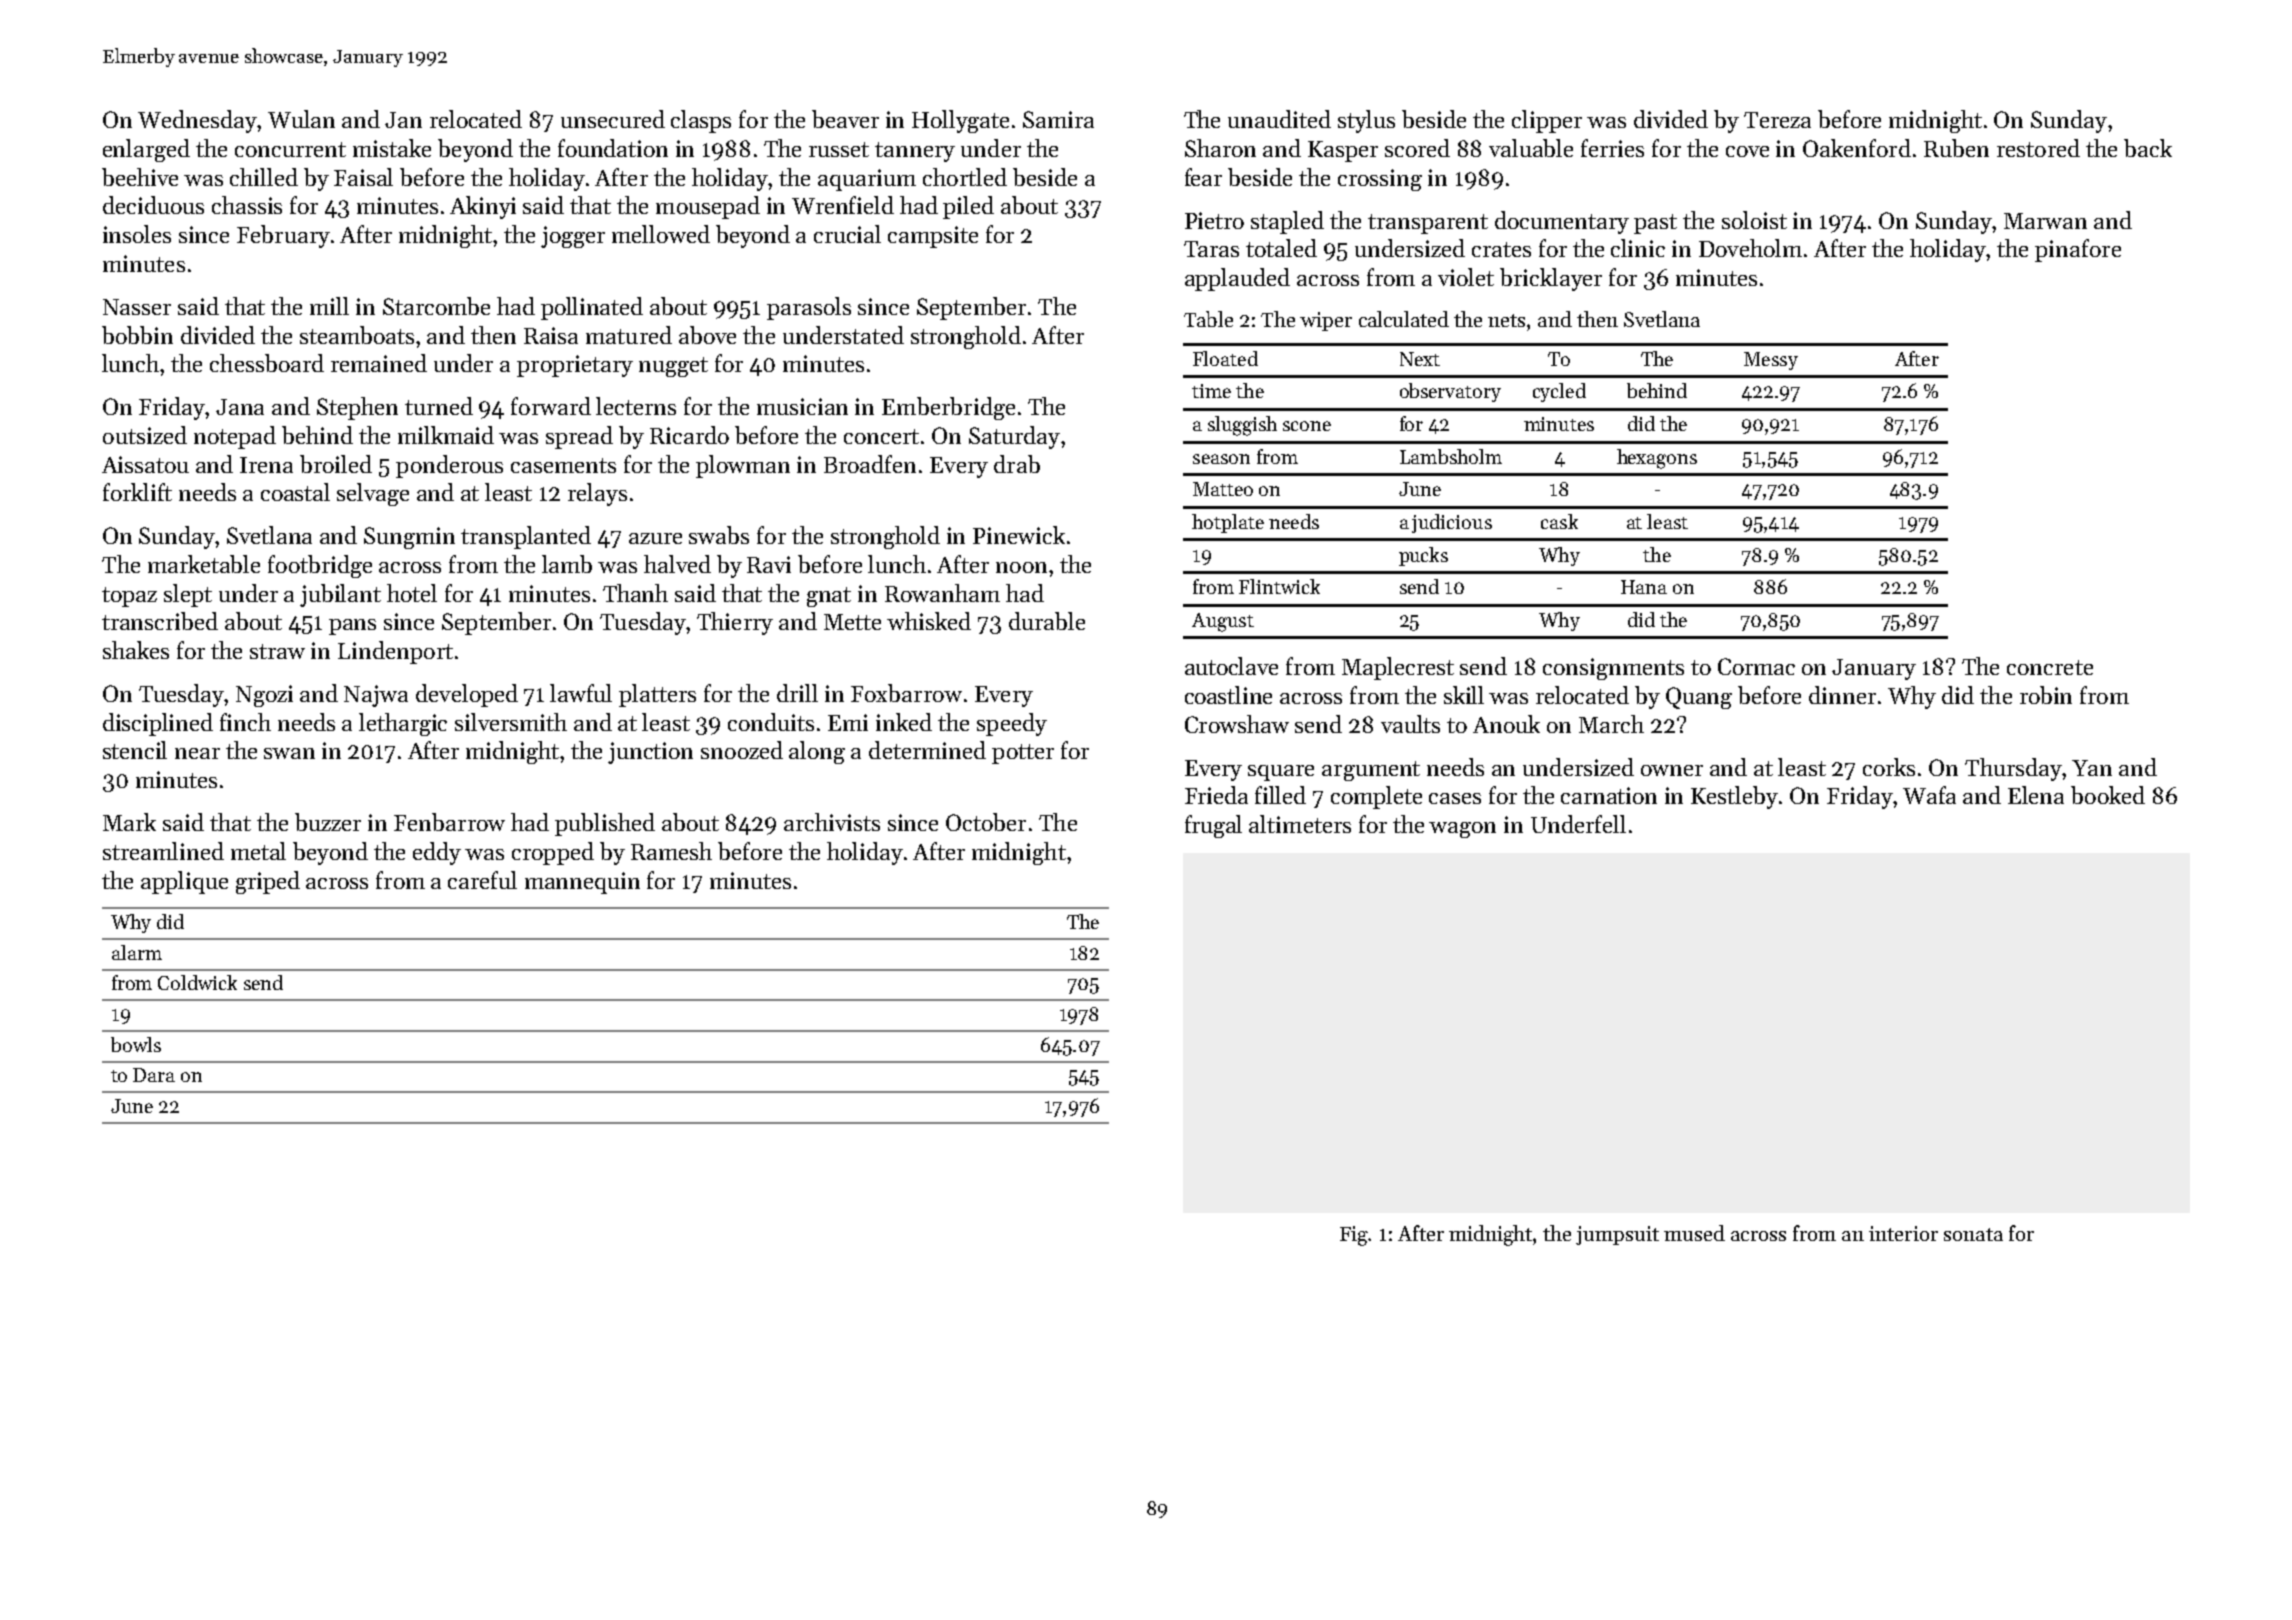  What do you see at coordinates (551, 335) in the document?
I see `Raisa` at bounding box center [551, 335].
